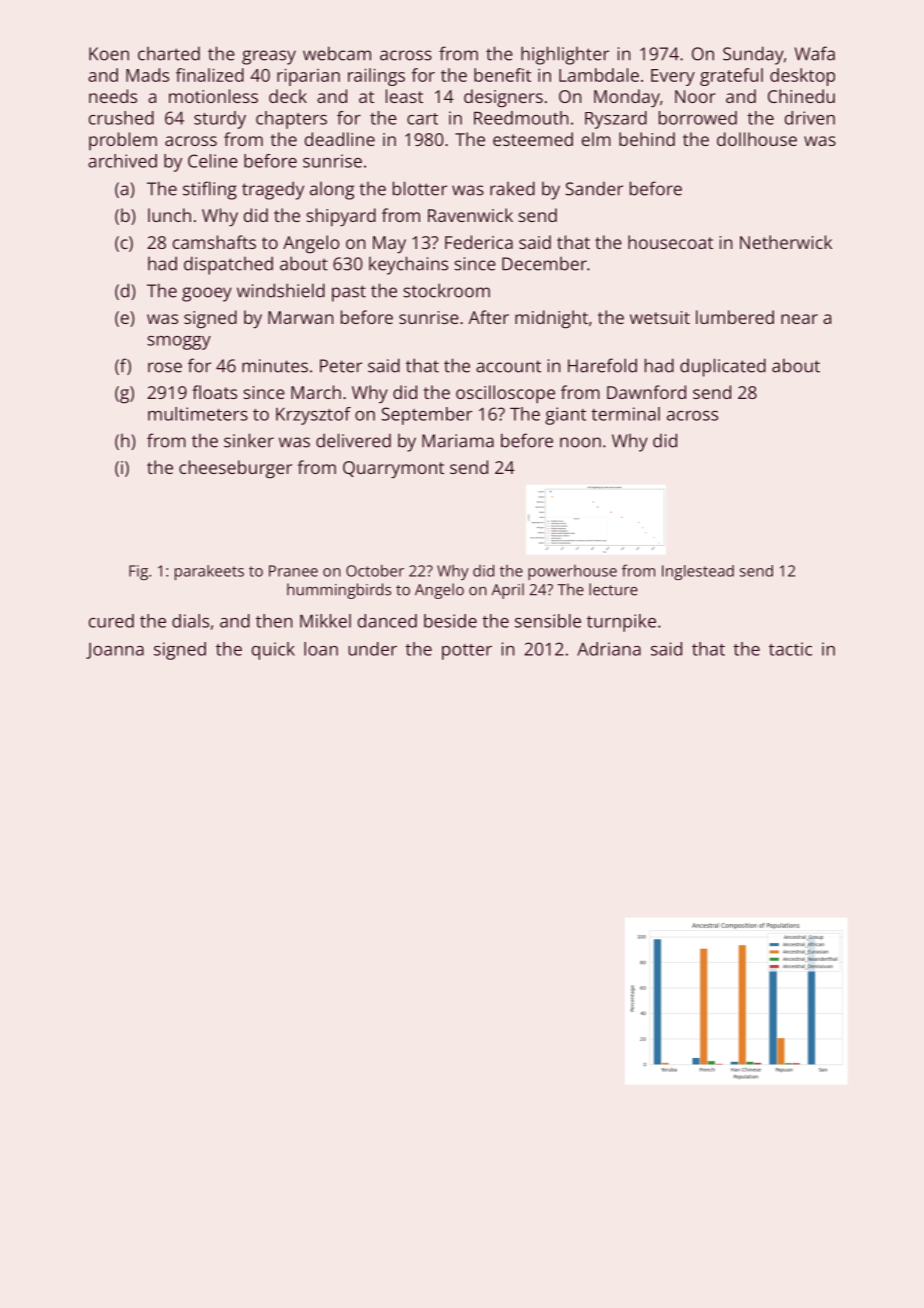  What do you see at coordinates (372, 649) in the document?
I see `under` at bounding box center [372, 649].
